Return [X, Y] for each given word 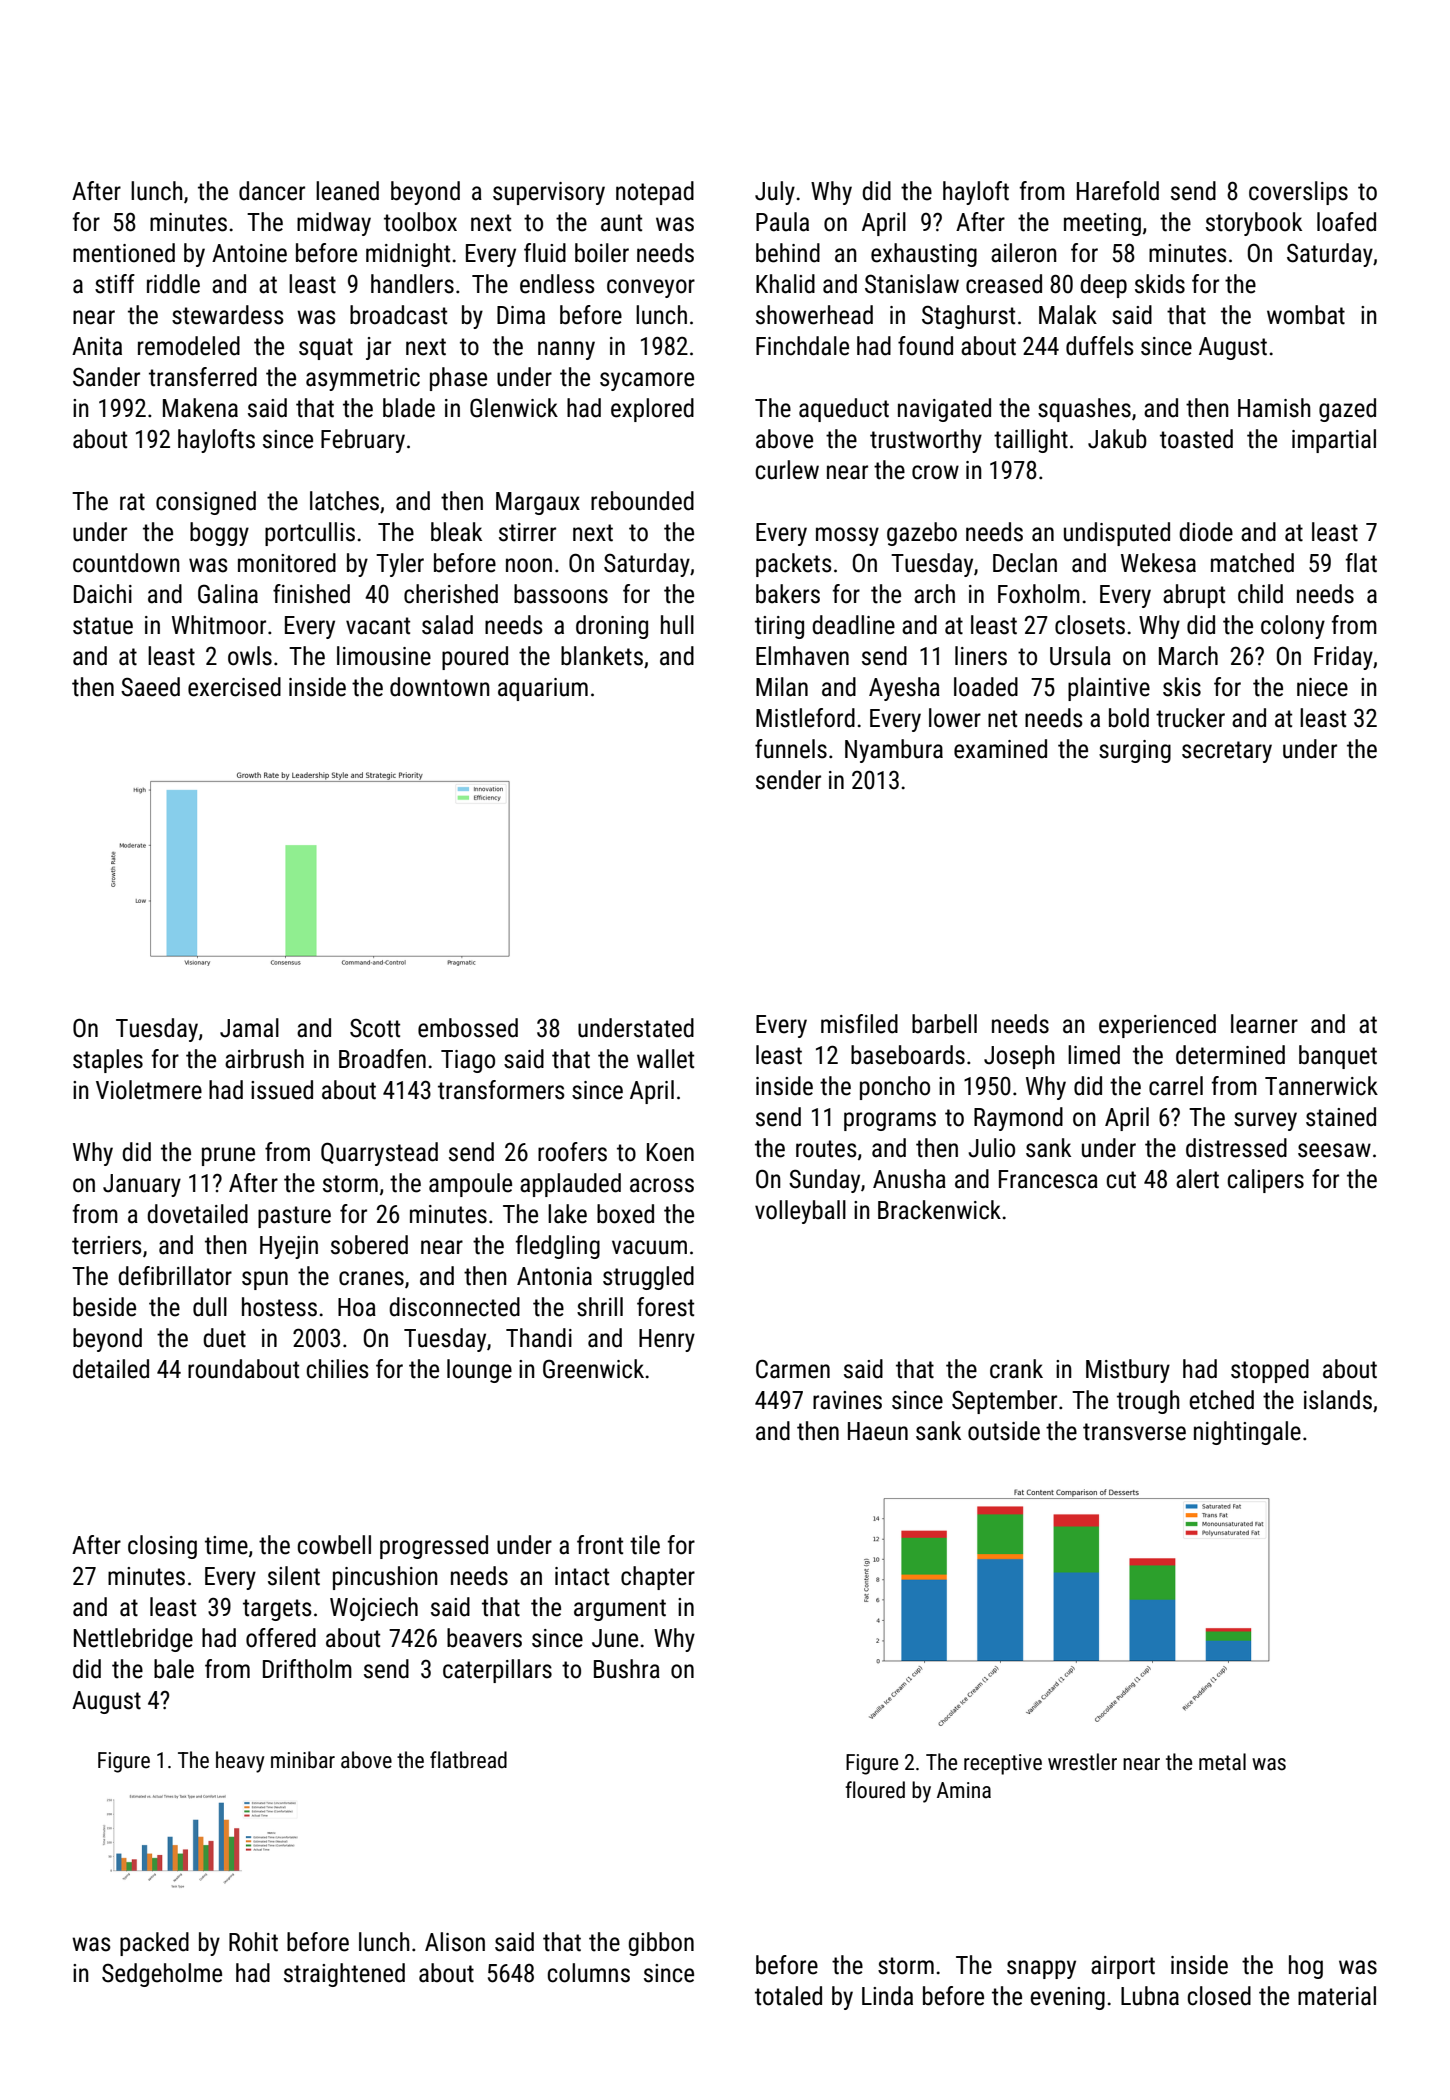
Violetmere [149, 1090]
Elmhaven [802, 656]
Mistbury [1128, 1371]
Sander [106, 377]
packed [154, 1944]
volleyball [800, 1212]
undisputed [1117, 534]
